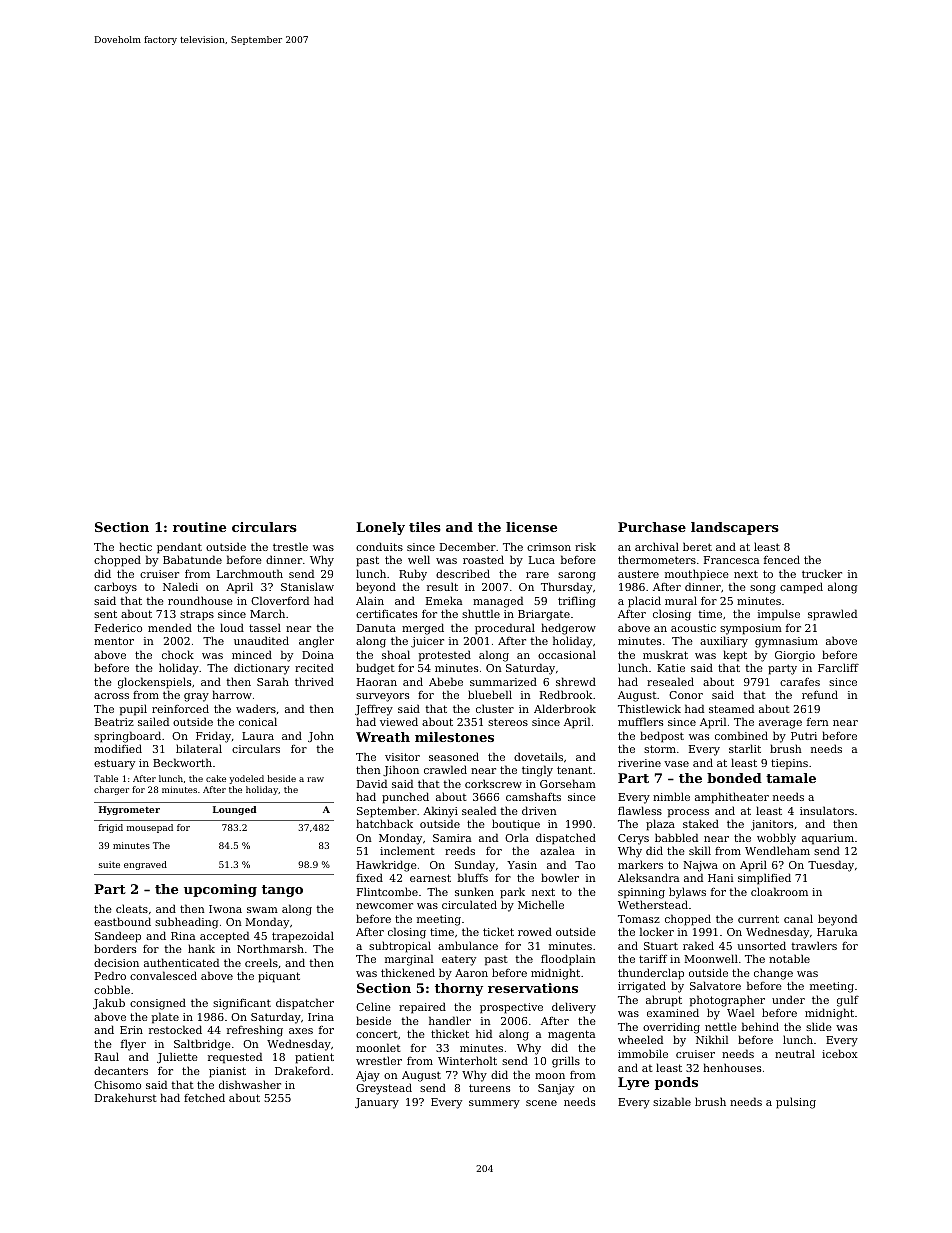 The image size is (952, 1233). I want to click on hectic, so click(135, 546).
